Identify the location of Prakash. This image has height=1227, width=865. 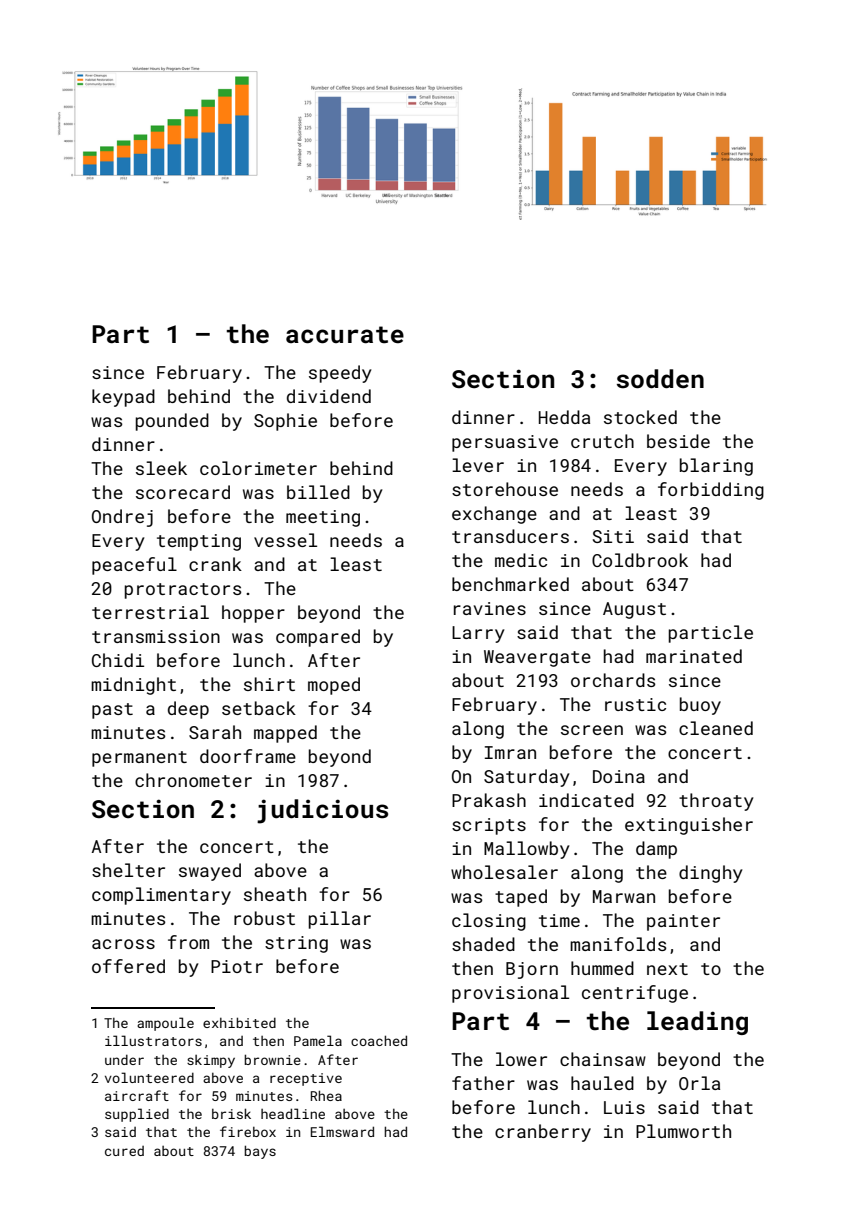
(489, 800).
